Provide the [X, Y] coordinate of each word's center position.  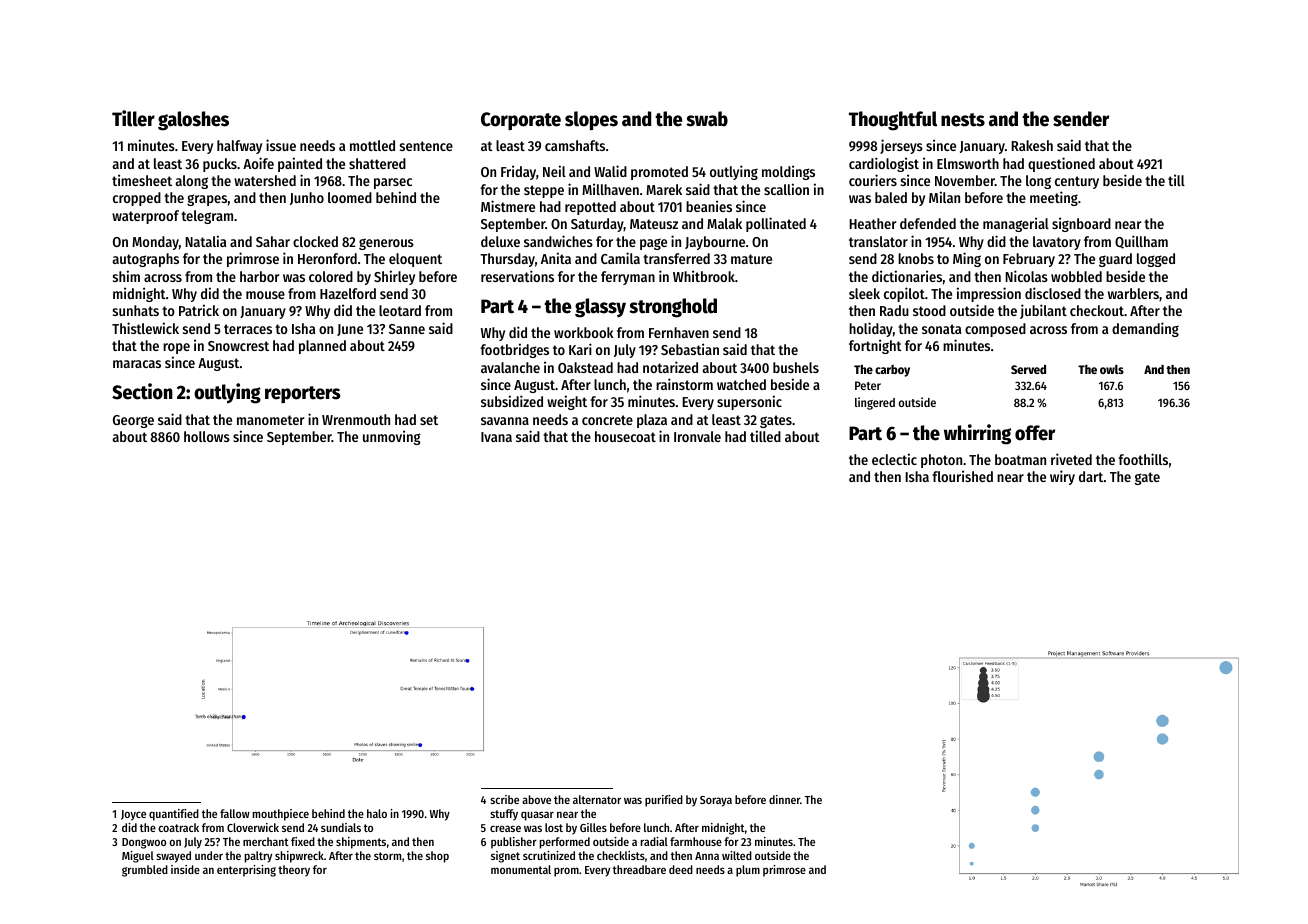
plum [748, 871]
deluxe [500, 241]
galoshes [193, 121]
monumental [521, 869]
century [1077, 182]
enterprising [246, 871]
